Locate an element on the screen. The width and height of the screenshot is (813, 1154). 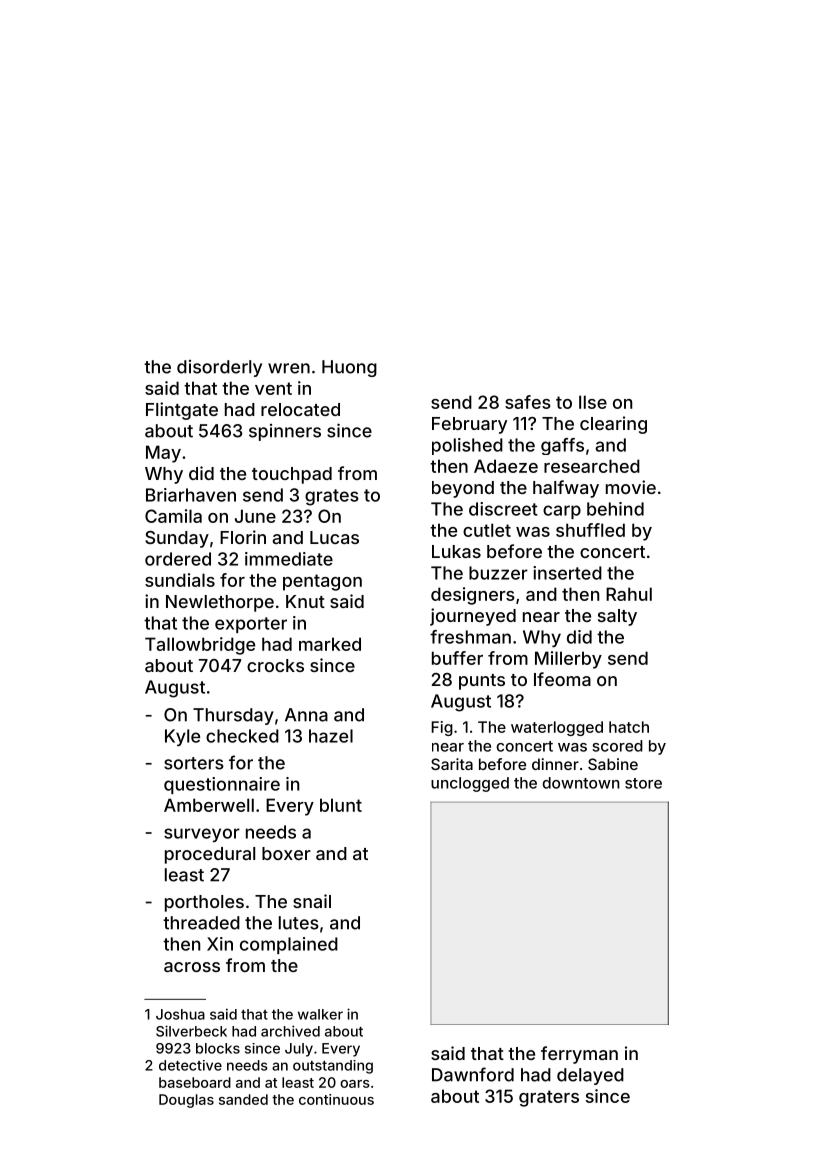
delayed is located at coordinates (590, 1076).
